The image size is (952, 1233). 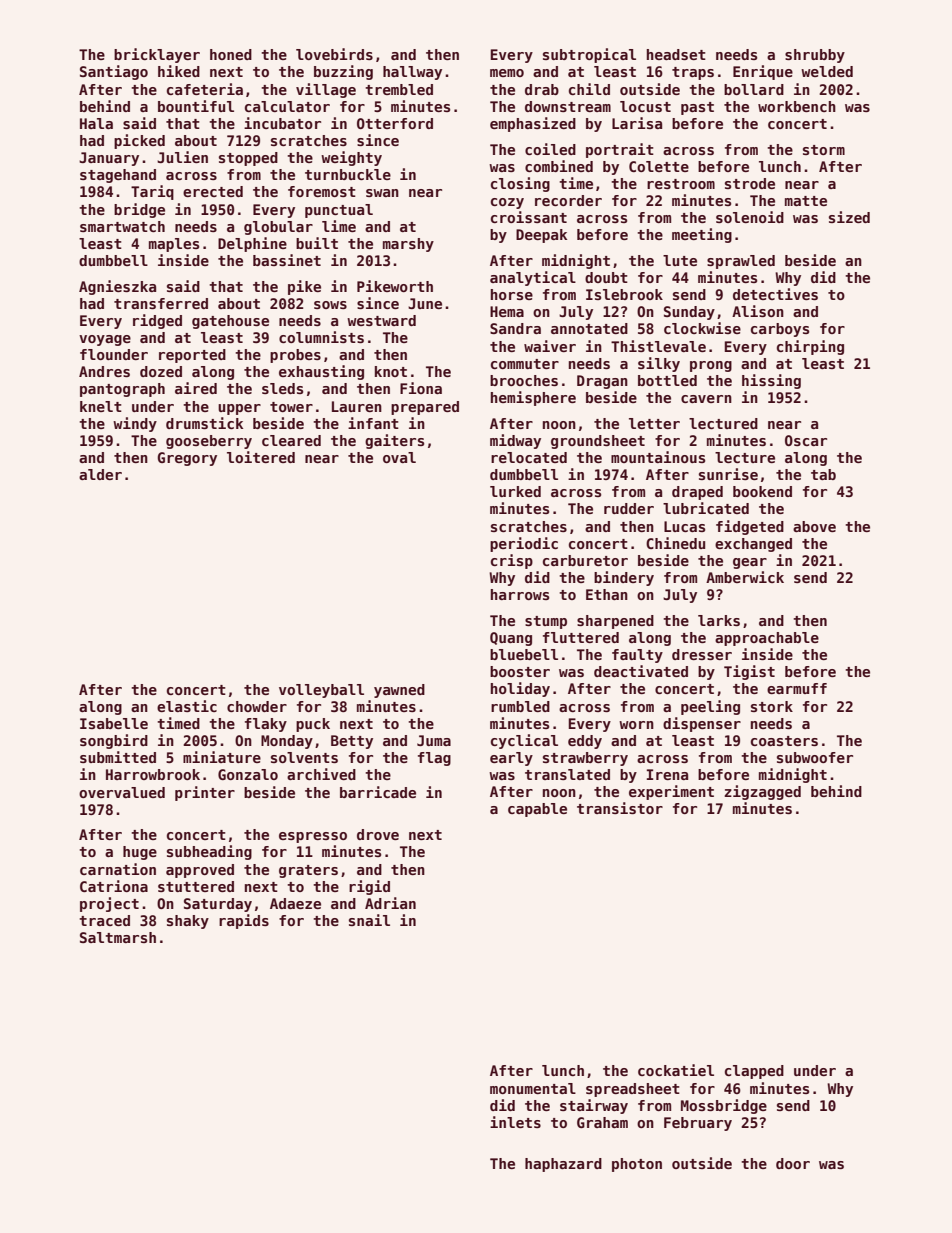 What do you see at coordinates (775, 294) in the screenshot?
I see `detectives` at bounding box center [775, 294].
